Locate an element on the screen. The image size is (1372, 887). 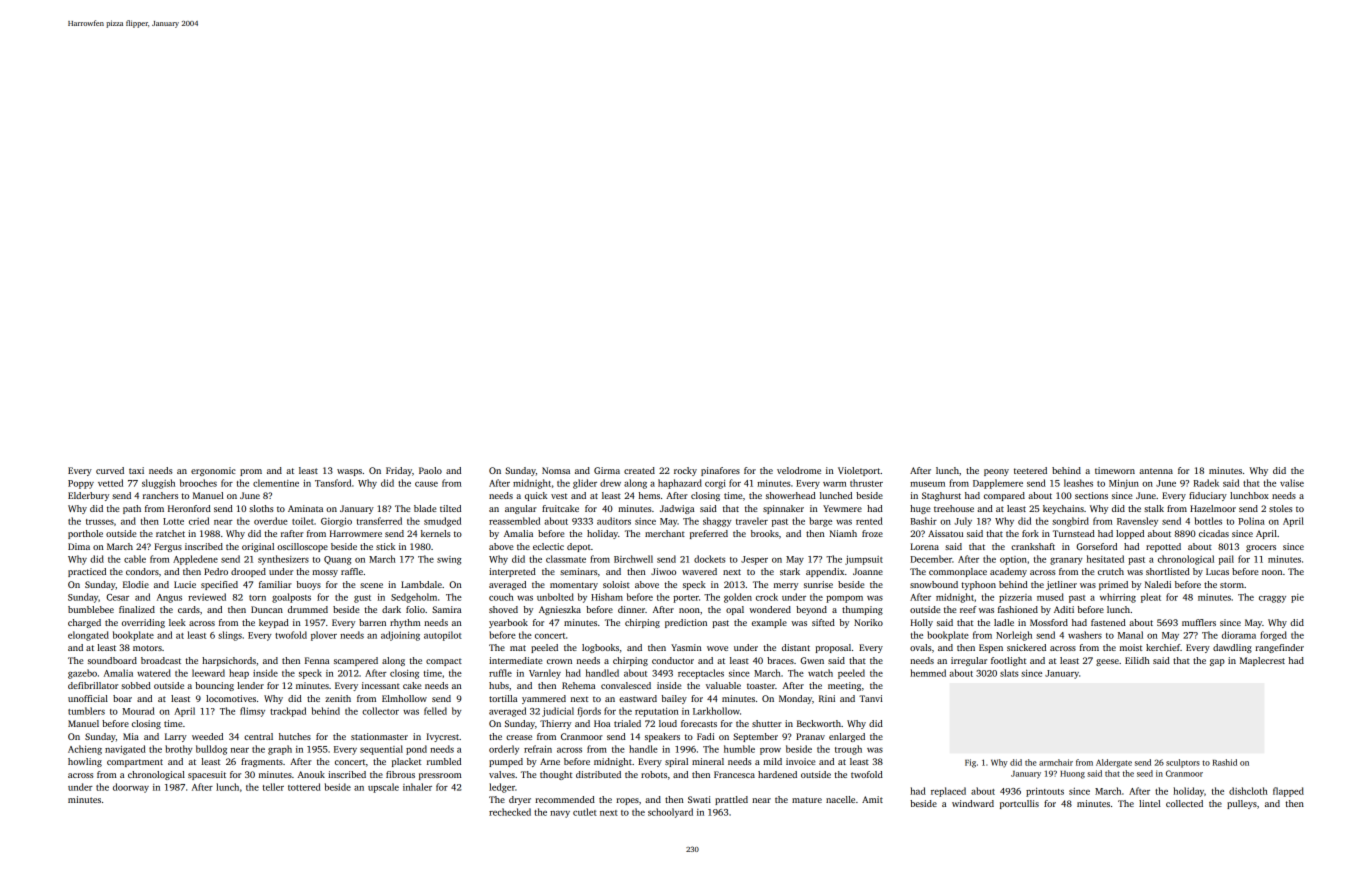
interpreted is located at coordinates (512, 572).
